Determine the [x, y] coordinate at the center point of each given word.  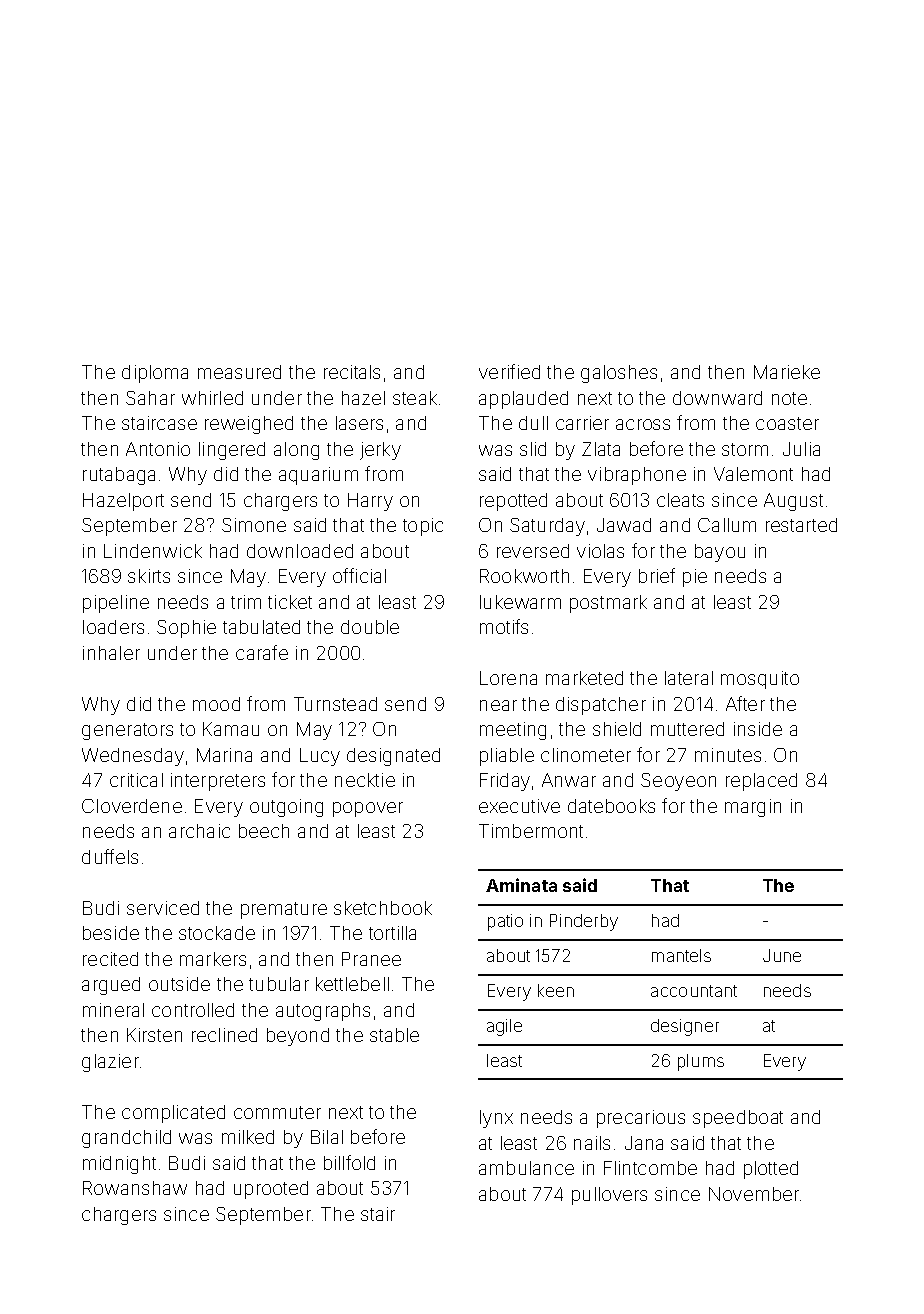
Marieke [787, 372]
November [754, 1194]
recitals [352, 372]
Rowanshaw [135, 1188]
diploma [155, 374]
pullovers [609, 1196]
